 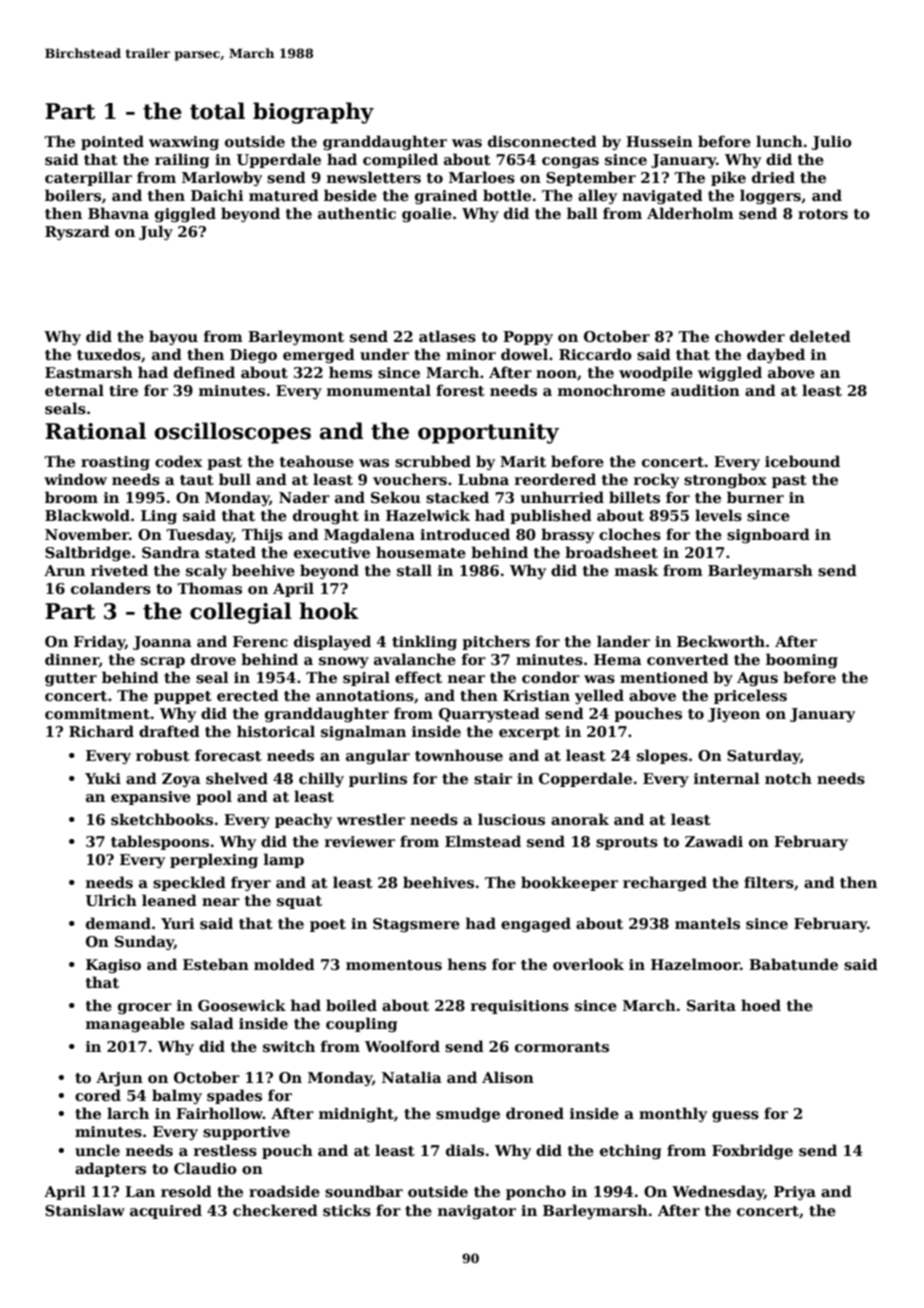 I want to click on Upperdale, so click(x=279, y=160).
